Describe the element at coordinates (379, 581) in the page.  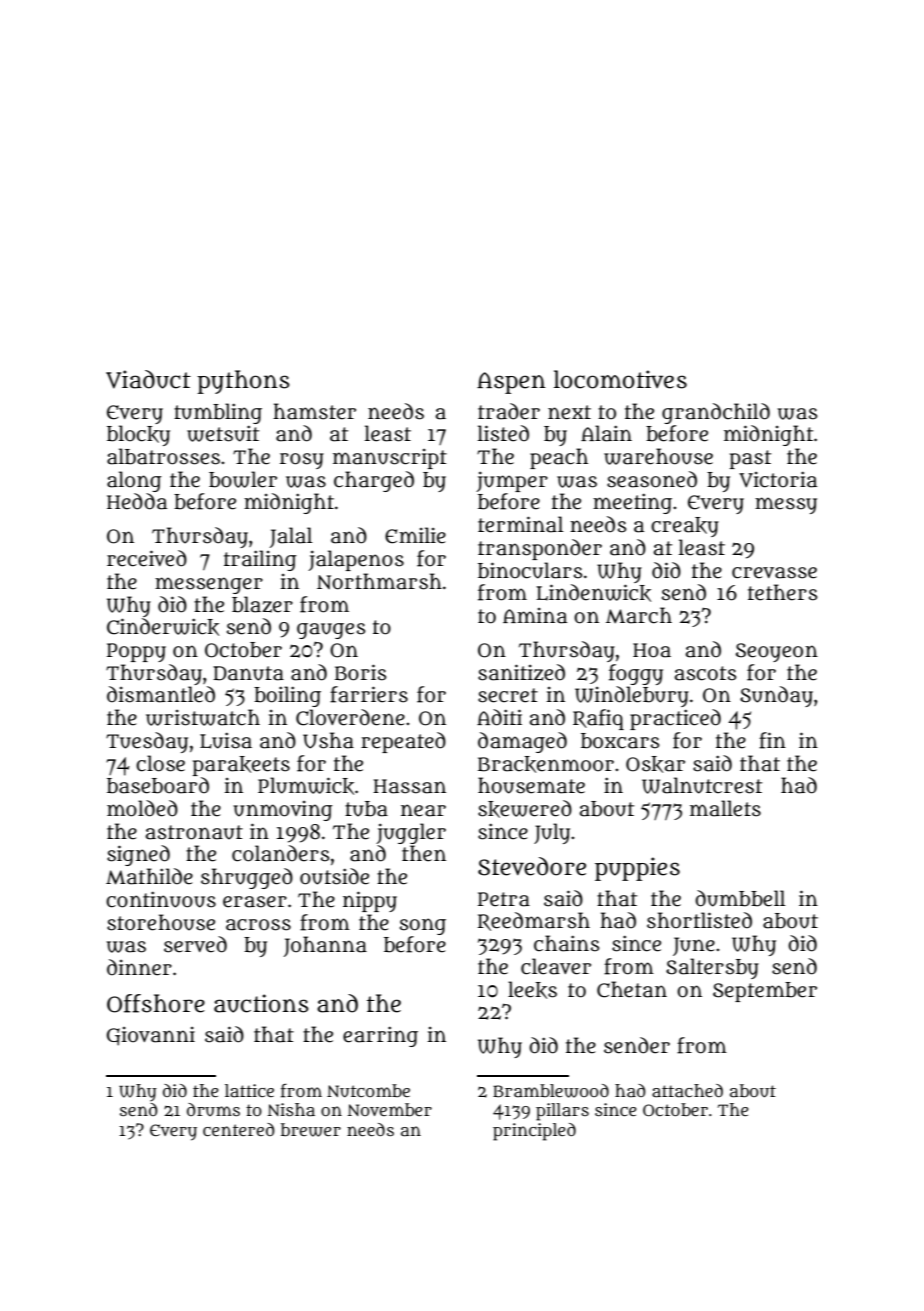
I see `Northmarsh` at that location.
